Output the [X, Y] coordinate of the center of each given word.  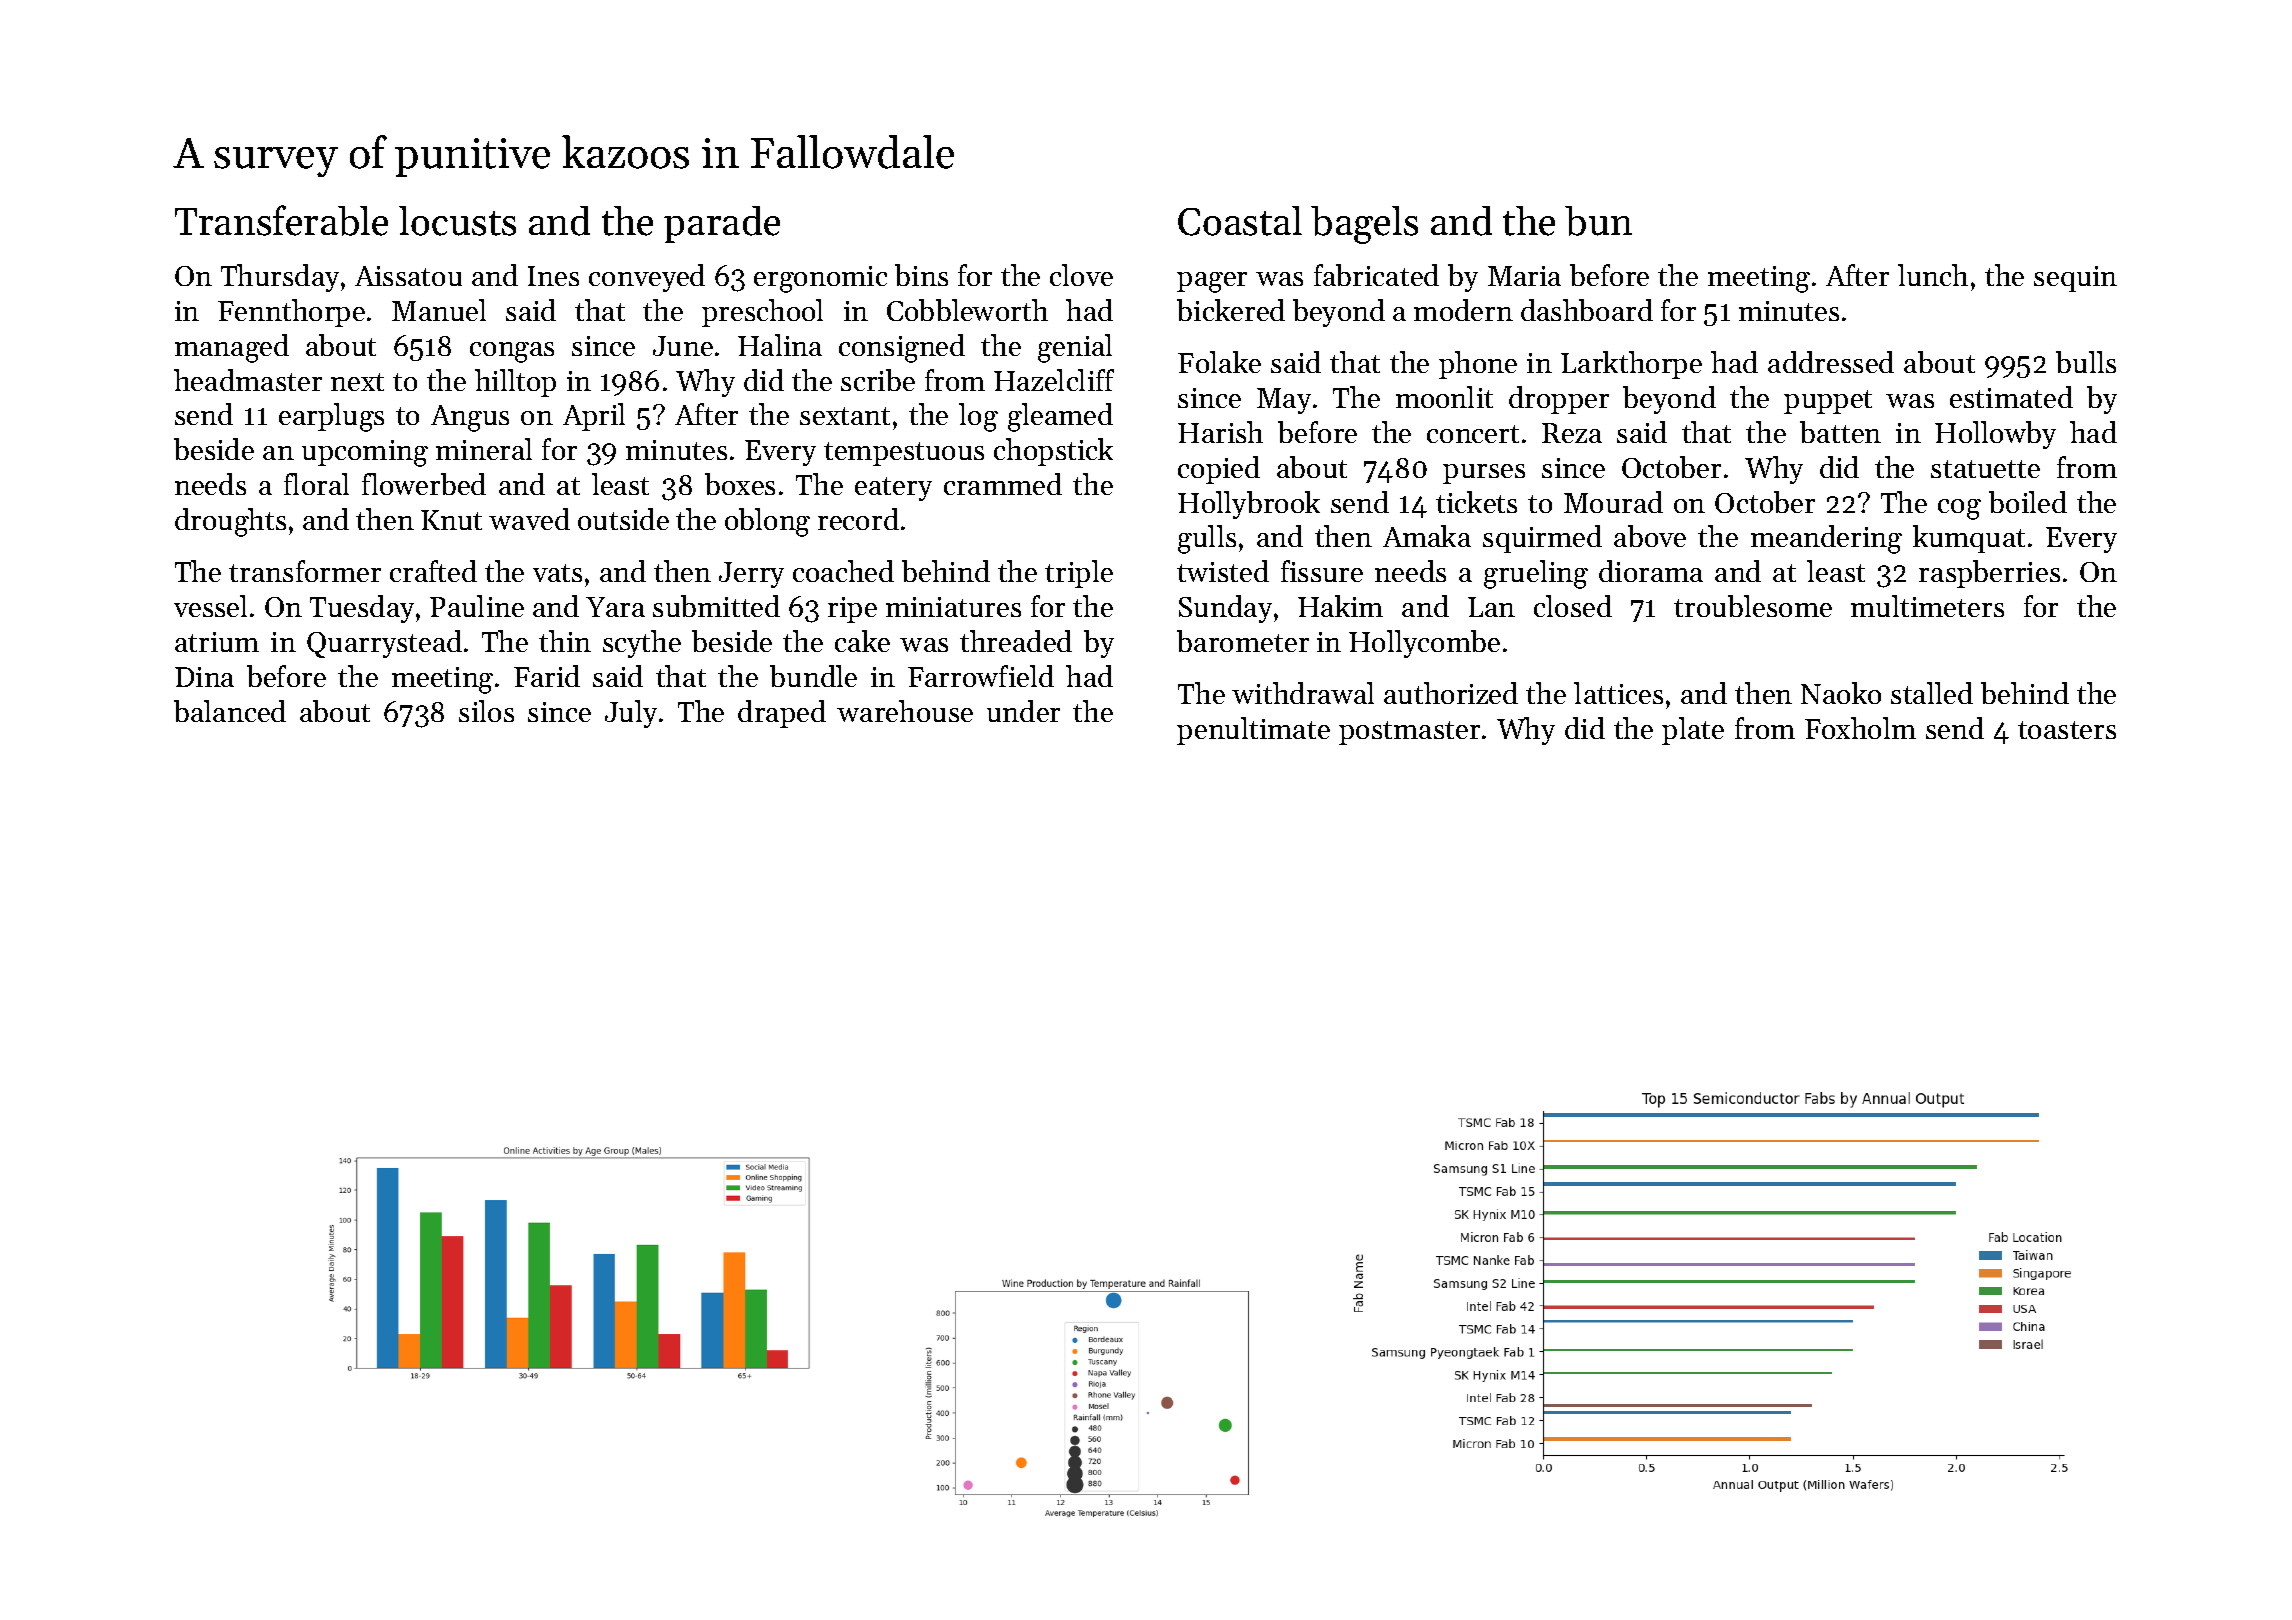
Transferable [281, 220]
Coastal [1240, 221]
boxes [740, 484]
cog [1959, 509]
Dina [204, 677]
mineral [484, 449]
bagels [1364, 225]
